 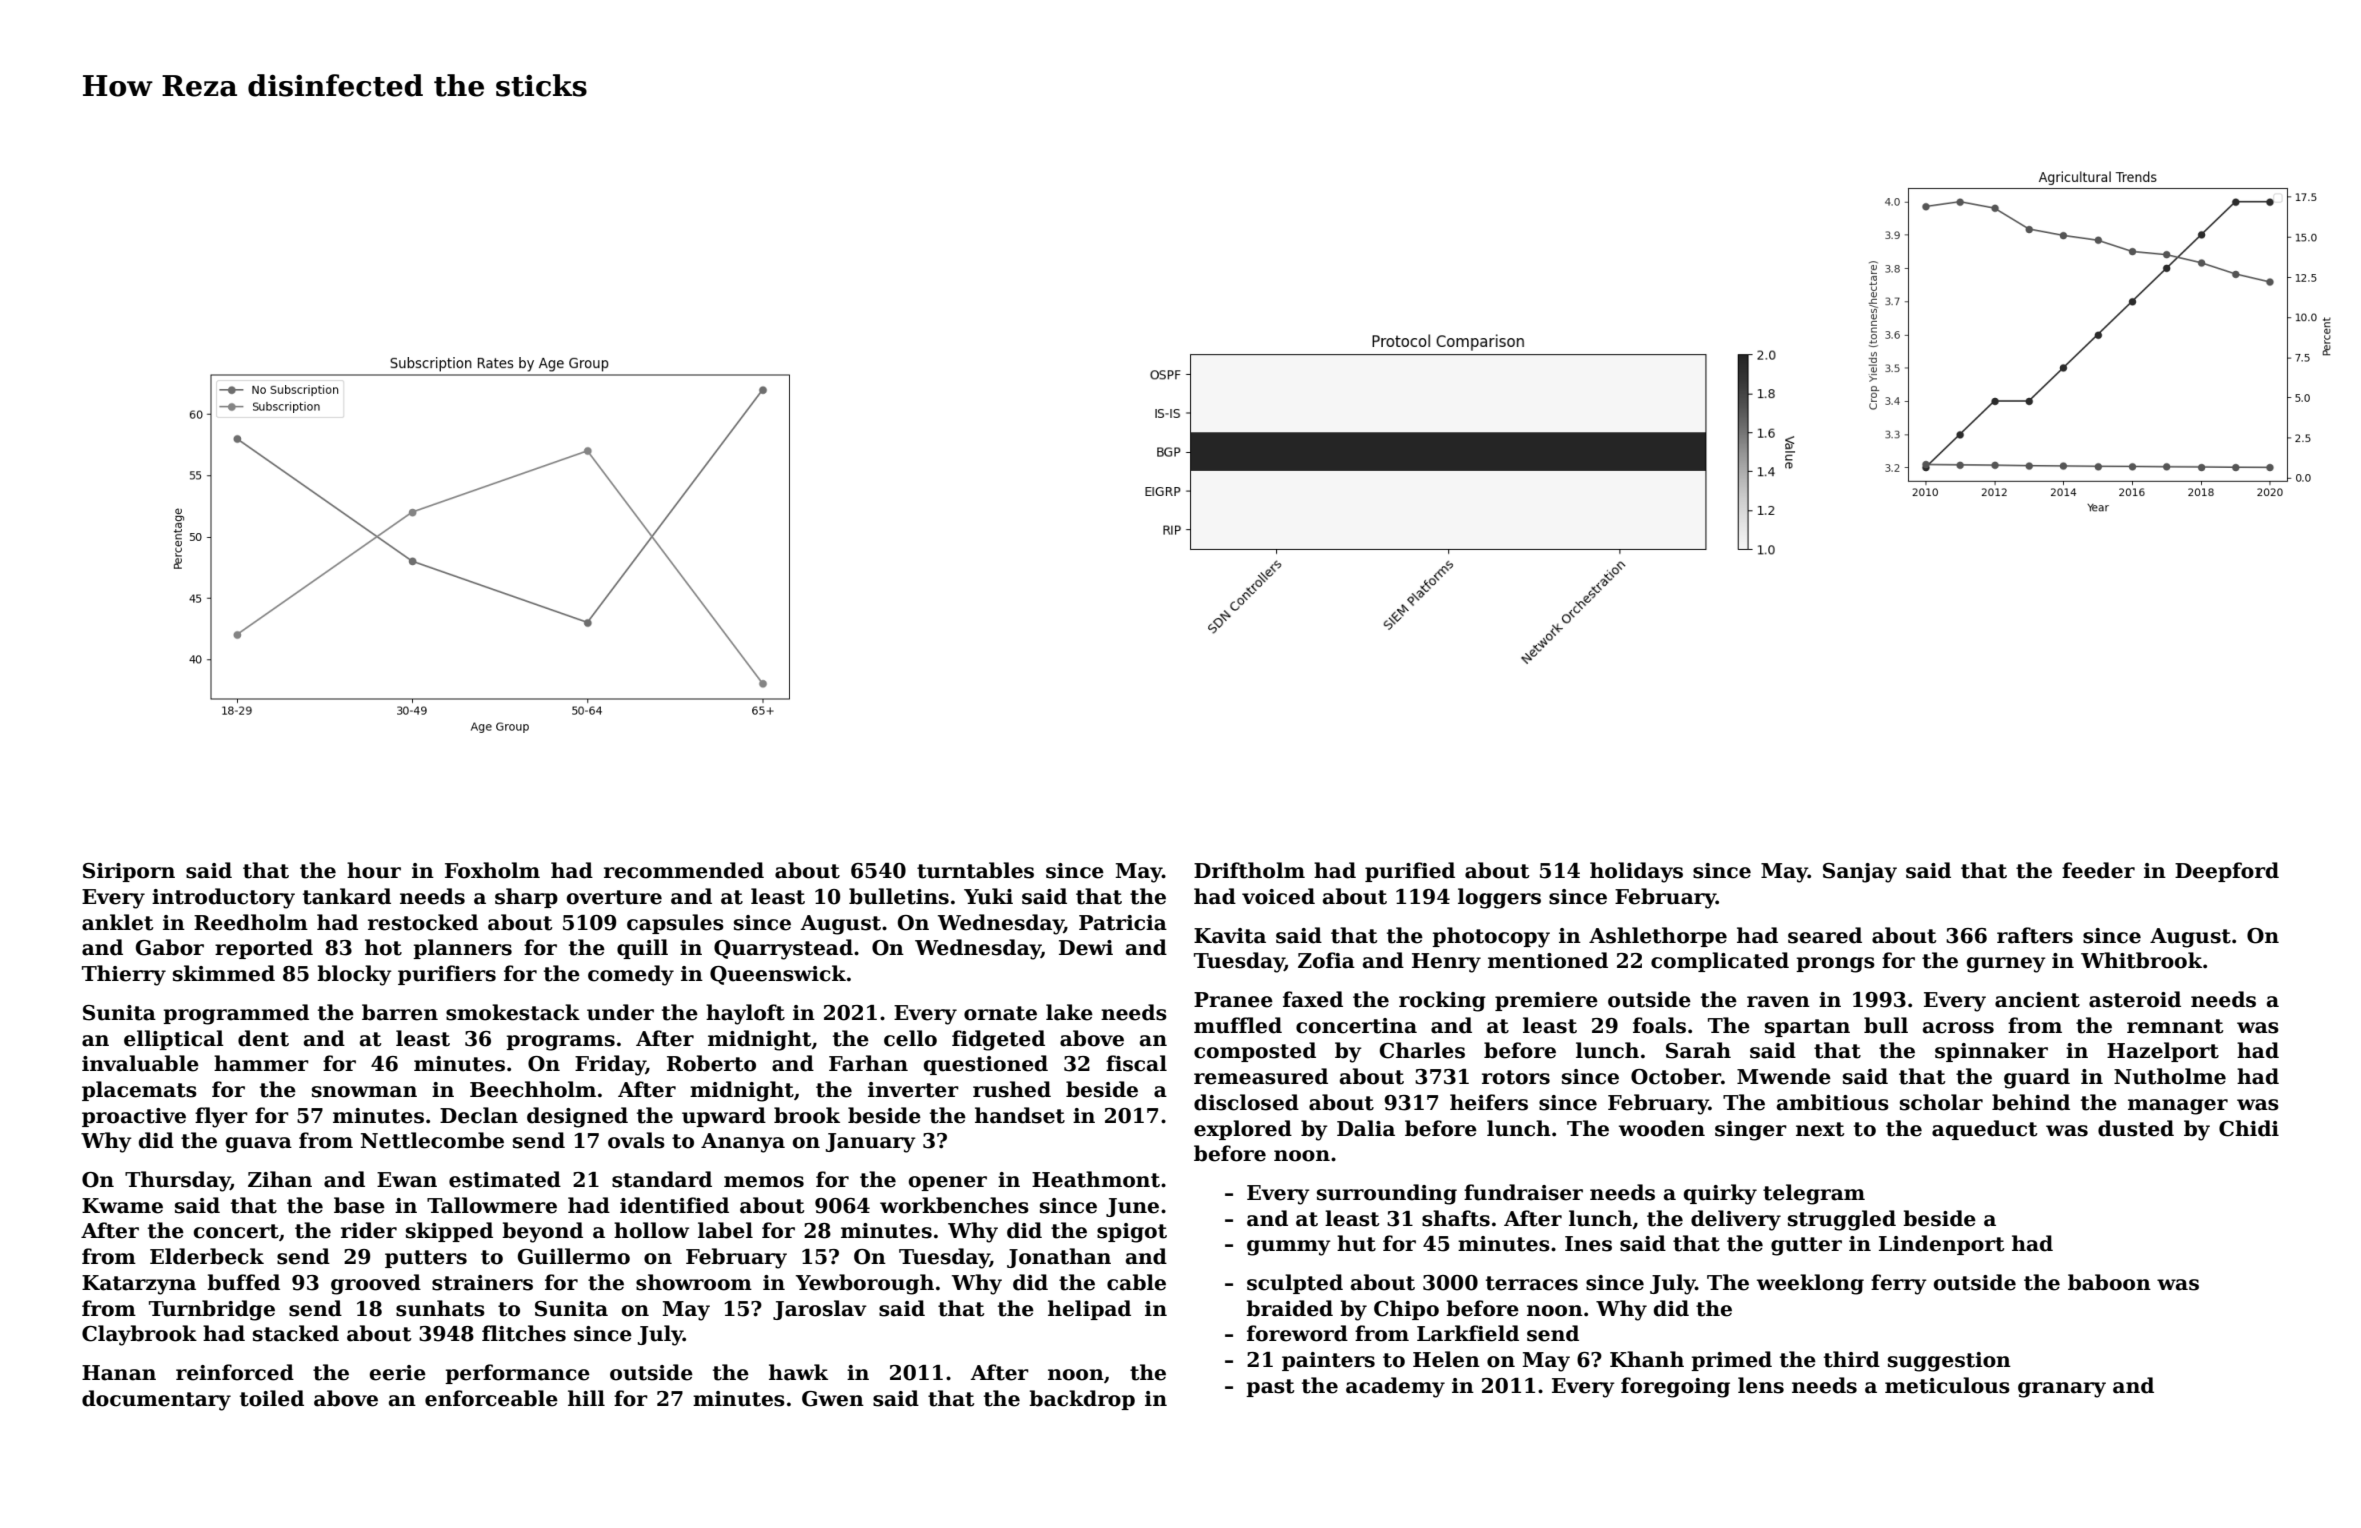 I want to click on surrounding, so click(x=1387, y=1194).
